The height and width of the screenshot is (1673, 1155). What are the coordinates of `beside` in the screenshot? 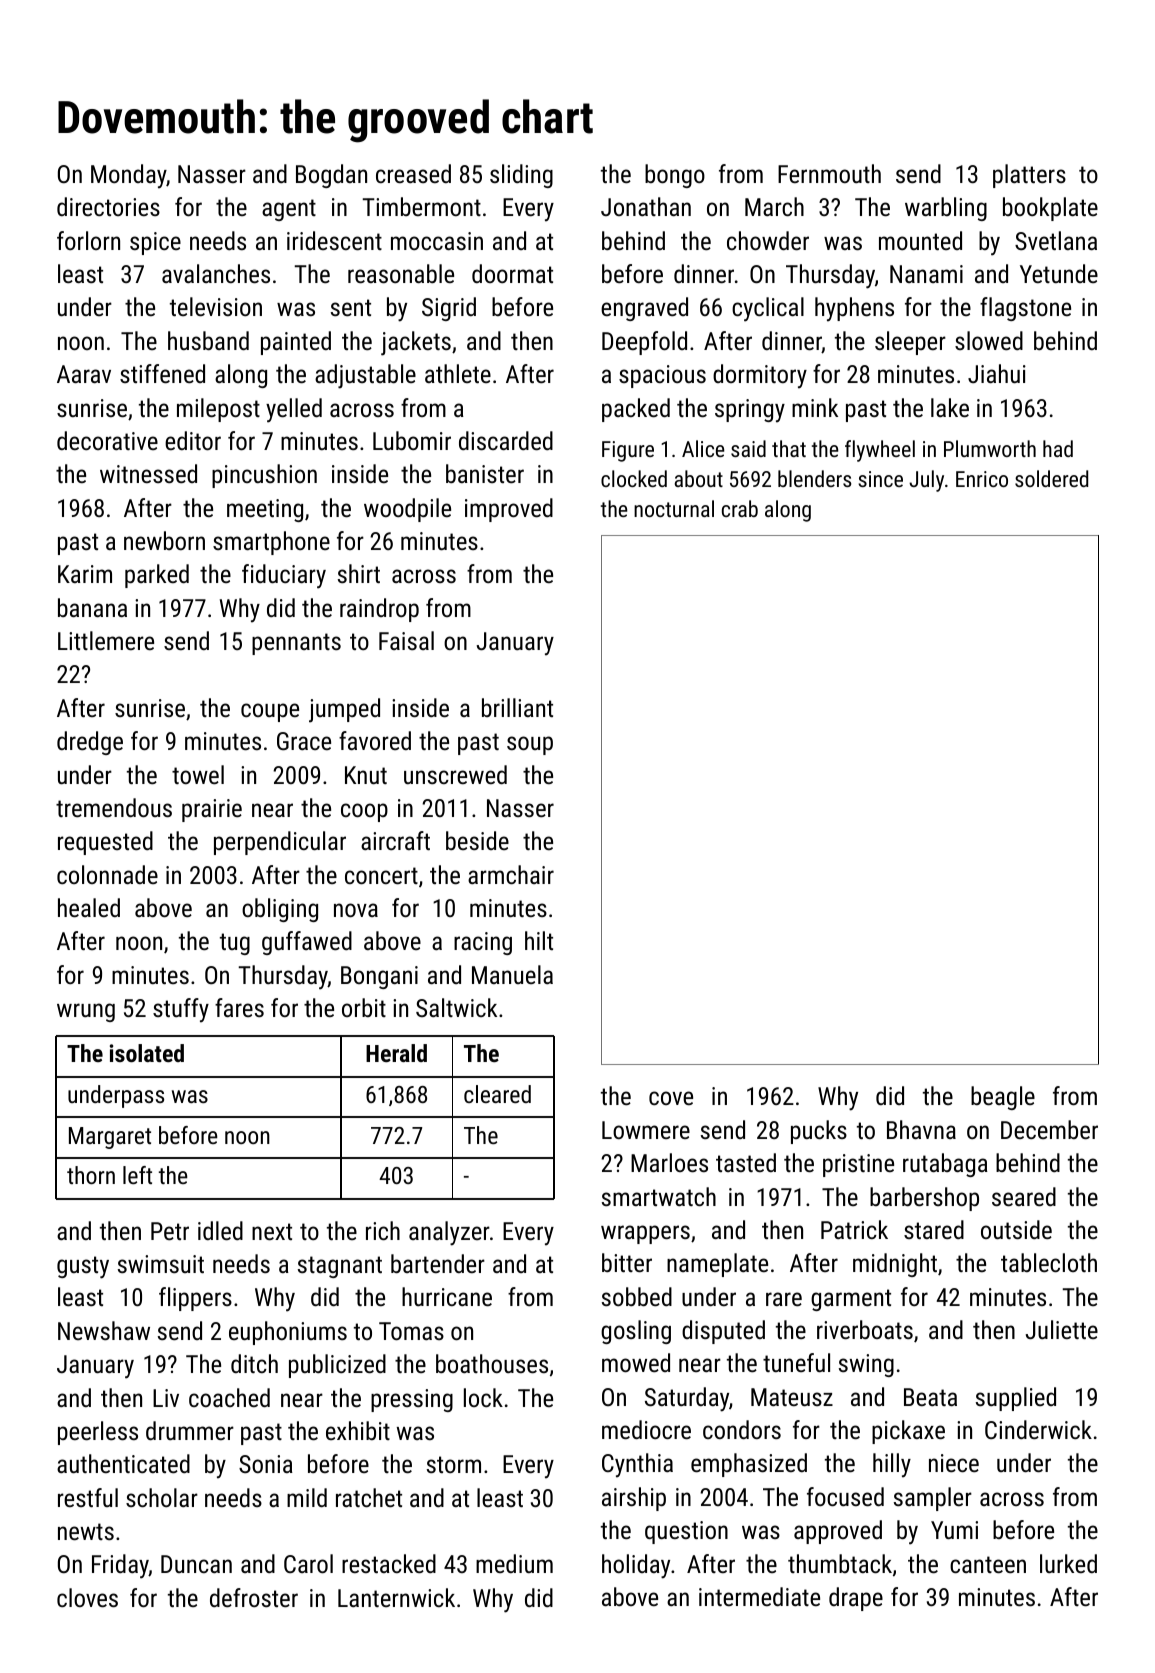 It's located at (477, 840).
